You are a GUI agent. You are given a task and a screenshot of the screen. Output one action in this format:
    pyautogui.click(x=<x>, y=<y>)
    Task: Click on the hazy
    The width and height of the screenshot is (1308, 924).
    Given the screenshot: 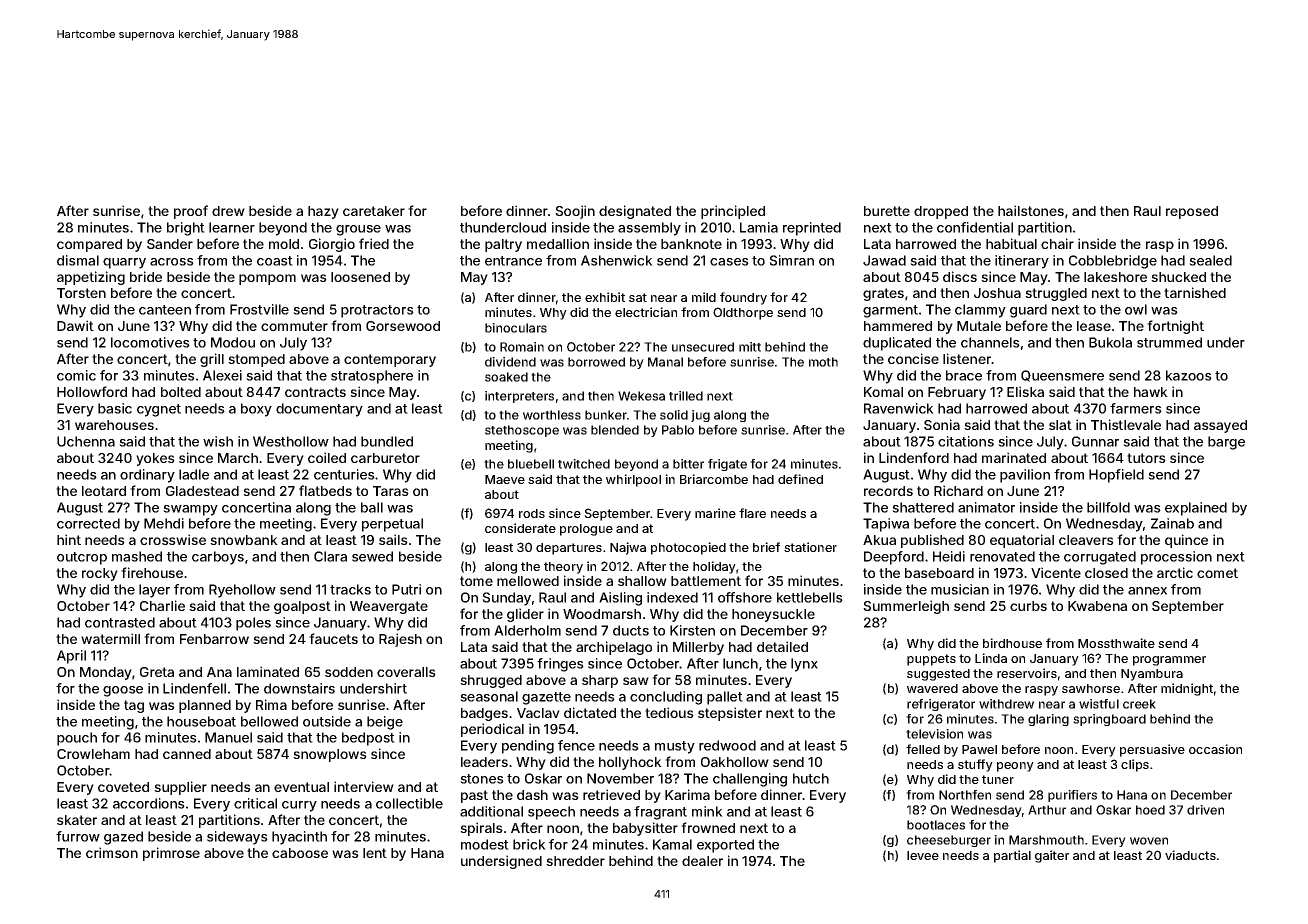 What is the action you would take?
    pyautogui.click(x=323, y=212)
